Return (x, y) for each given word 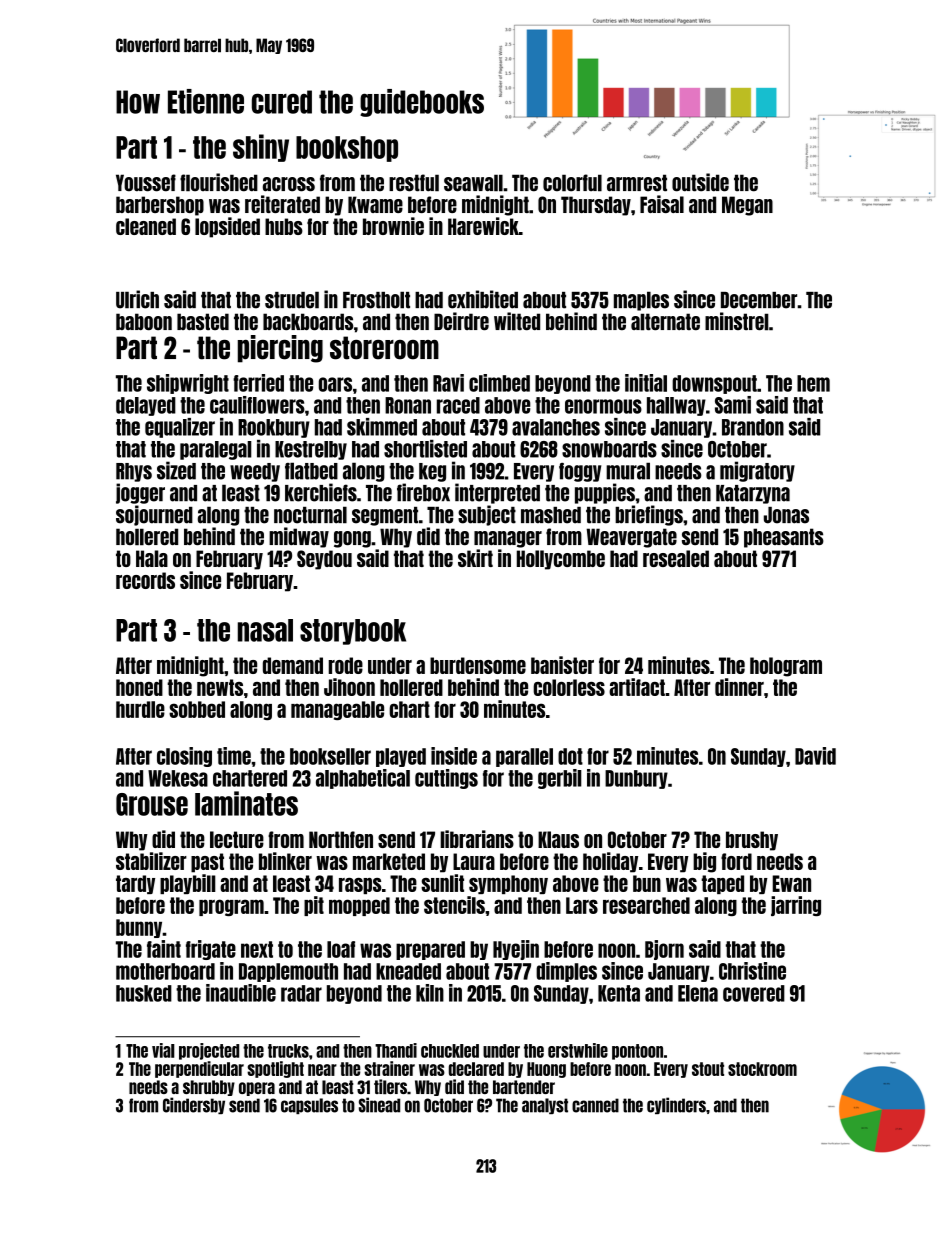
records (145, 580)
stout (708, 1069)
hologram (786, 667)
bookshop (347, 149)
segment (385, 516)
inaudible (241, 993)
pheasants (784, 538)
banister (562, 665)
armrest (637, 183)
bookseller (330, 756)
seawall (473, 183)
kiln (430, 993)
